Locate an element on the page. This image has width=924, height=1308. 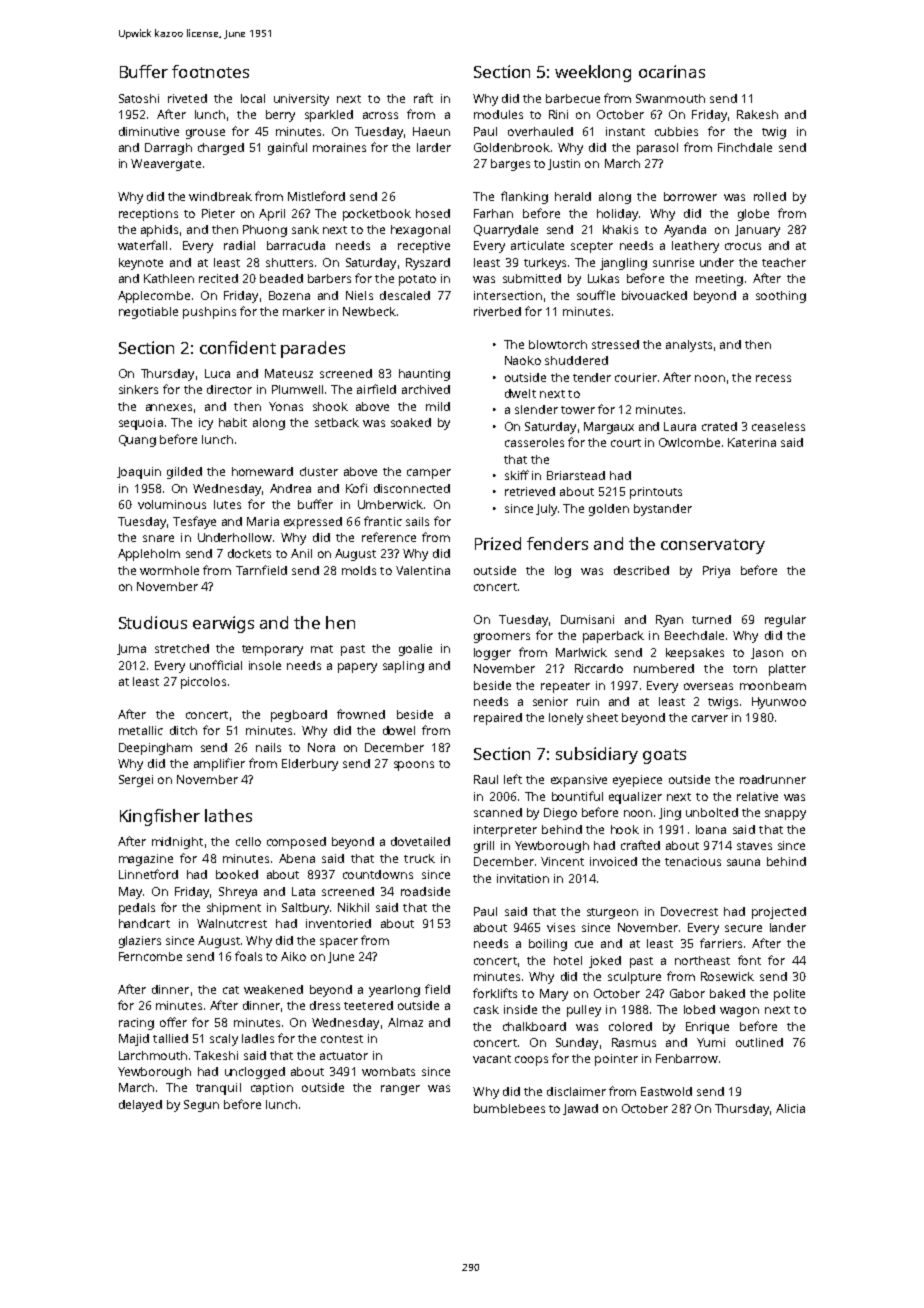
Hyunwoo is located at coordinates (779, 703).
